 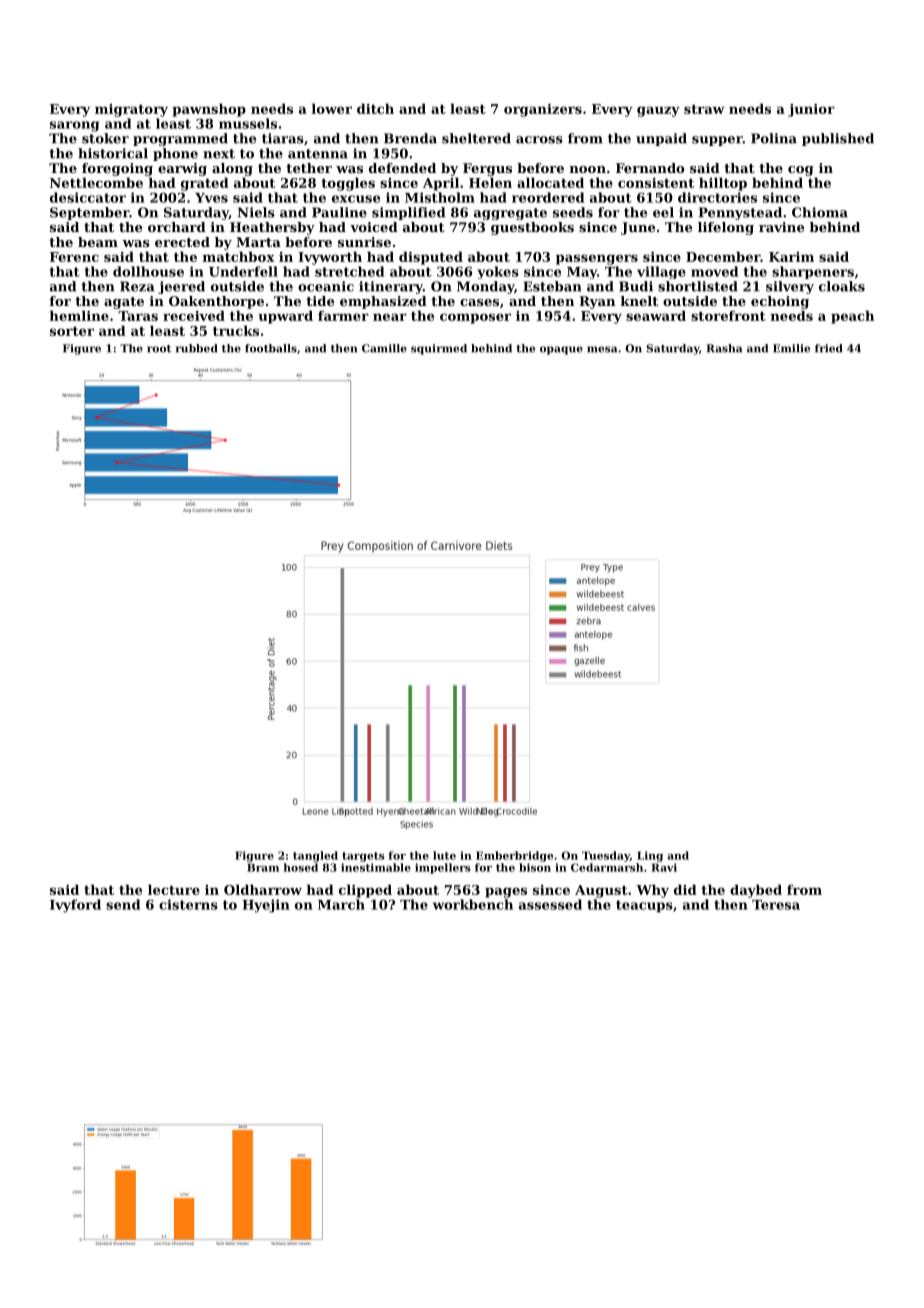 What do you see at coordinates (124, 303) in the page?
I see `agate` at bounding box center [124, 303].
